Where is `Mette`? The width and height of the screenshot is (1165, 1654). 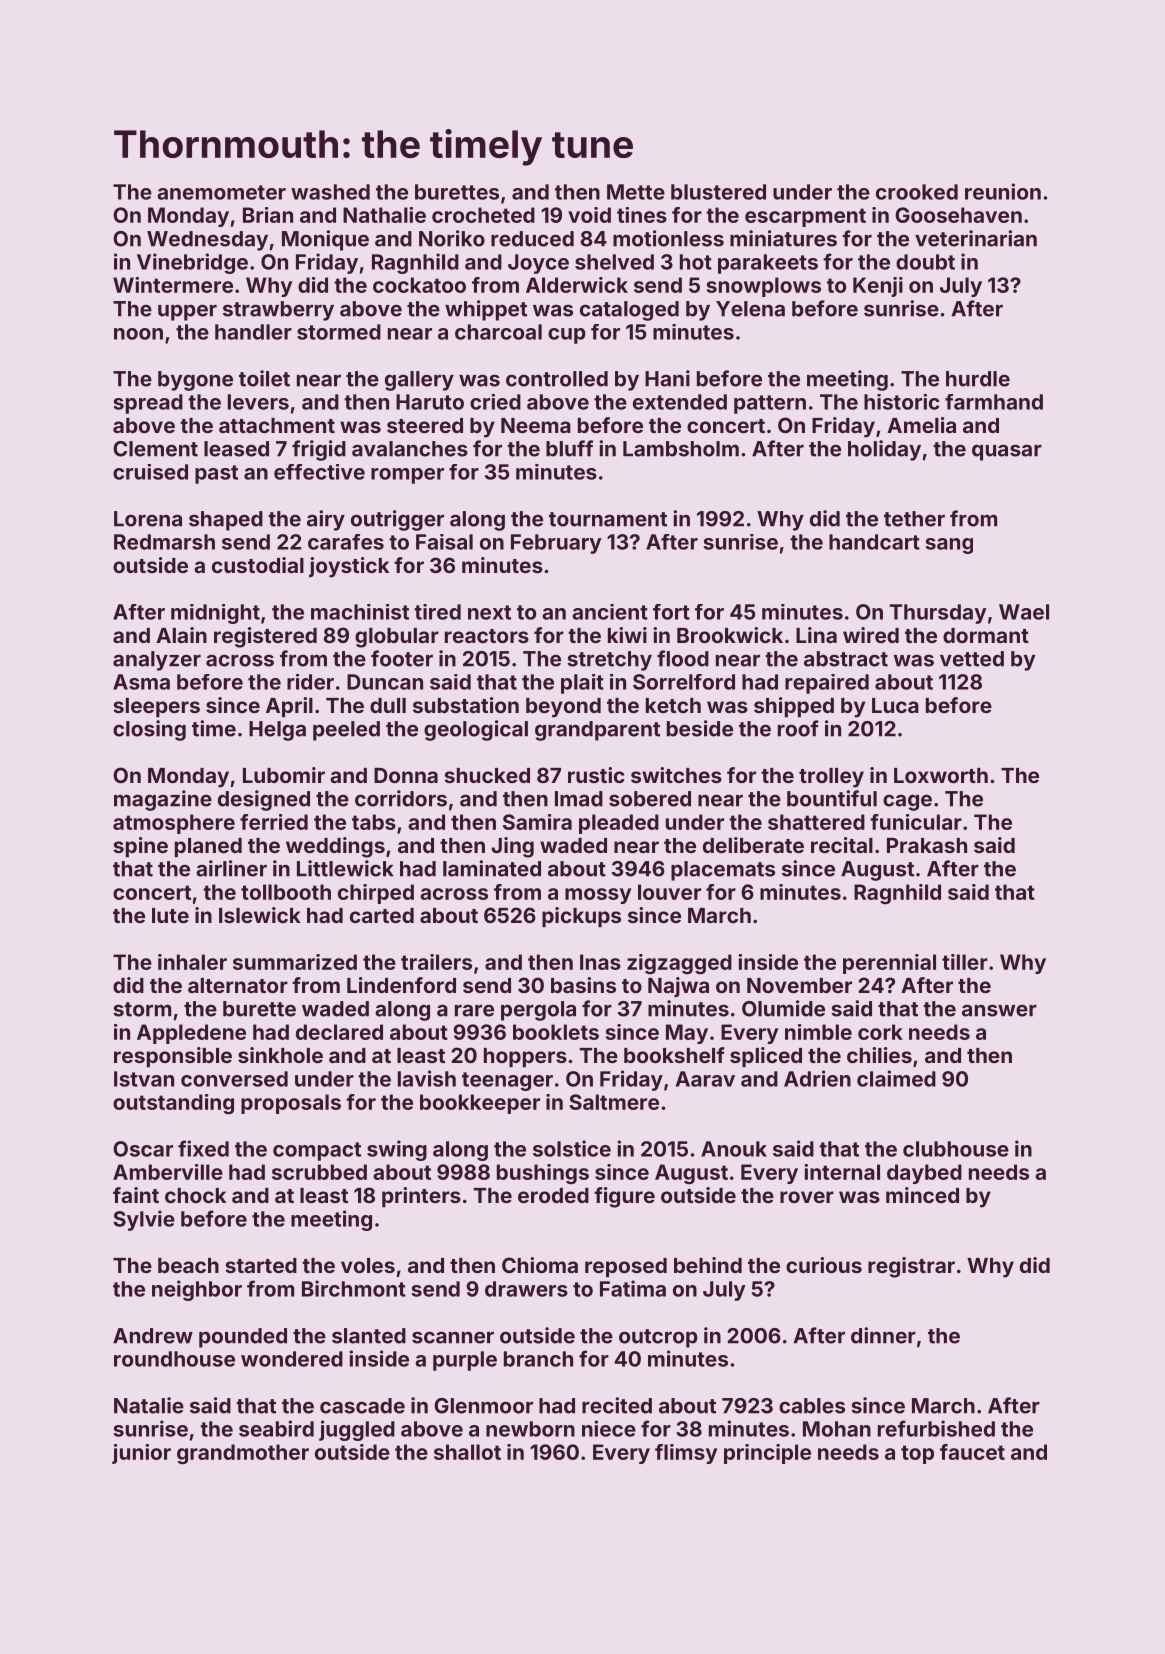
Mette is located at coordinates (636, 192).
